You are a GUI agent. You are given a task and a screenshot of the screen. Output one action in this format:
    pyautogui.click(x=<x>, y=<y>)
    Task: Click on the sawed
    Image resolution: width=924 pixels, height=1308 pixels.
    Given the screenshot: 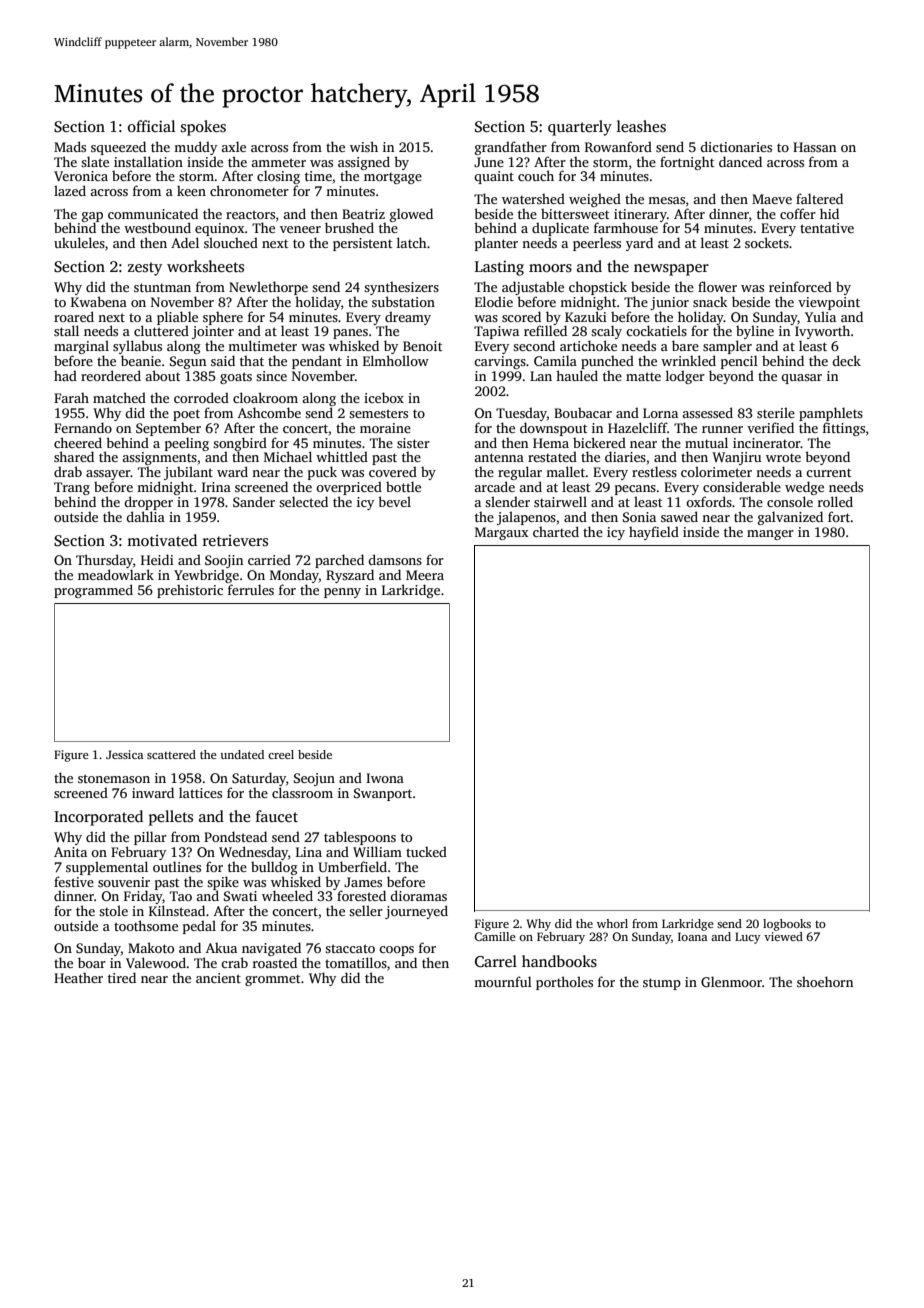 What is the action you would take?
    pyautogui.click(x=679, y=516)
